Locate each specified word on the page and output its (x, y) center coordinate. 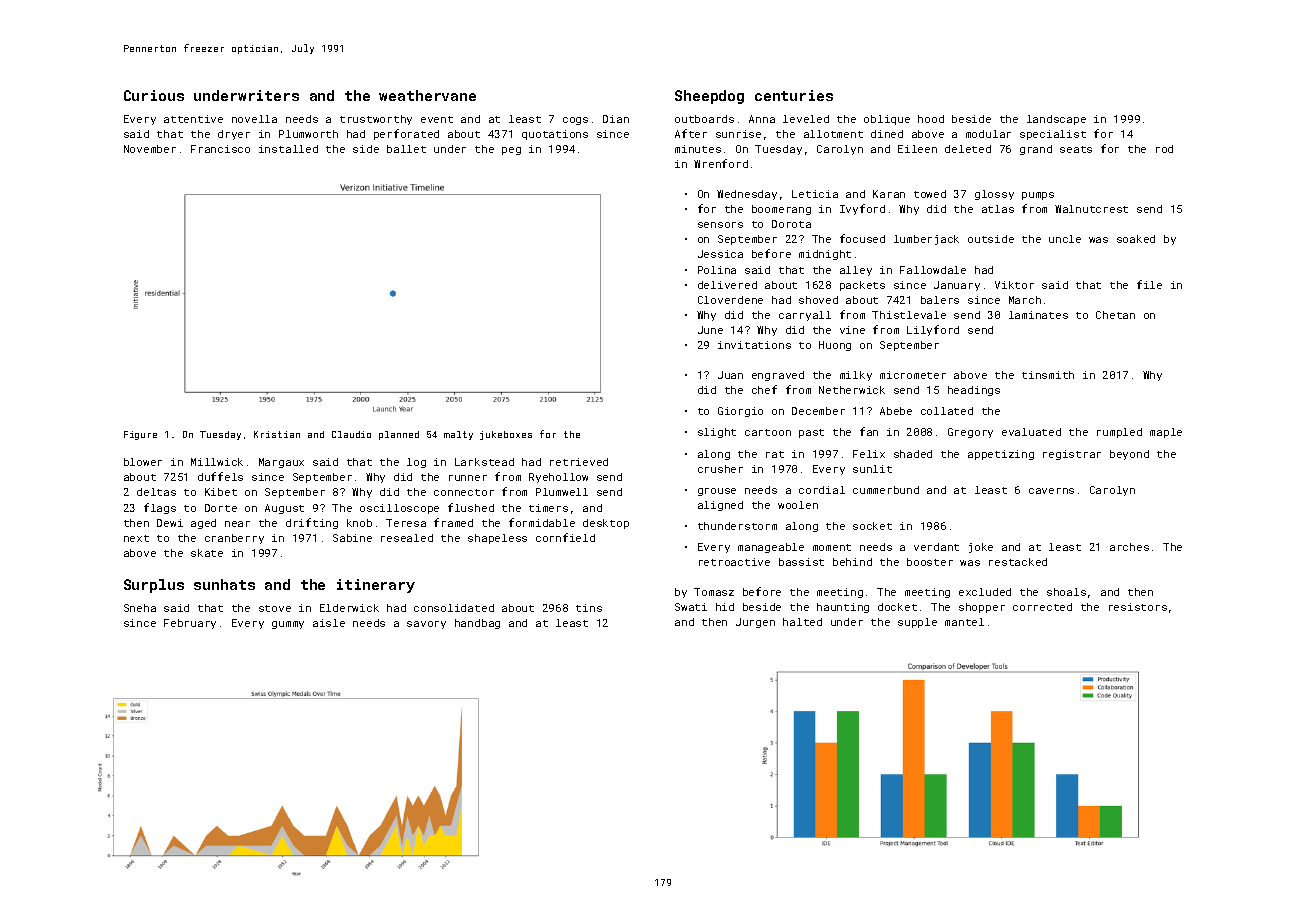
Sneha (140, 608)
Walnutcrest (1091, 209)
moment (832, 547)
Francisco (220, 149)
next (136, 538)
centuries (794, 95)
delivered (727, 285)
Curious (154, 95)
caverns (1051, 491)
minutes (698, 149)
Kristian (277, 434)
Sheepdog (709, 97)
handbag (477, 624)
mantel (964, 622)
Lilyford (933, 330)
